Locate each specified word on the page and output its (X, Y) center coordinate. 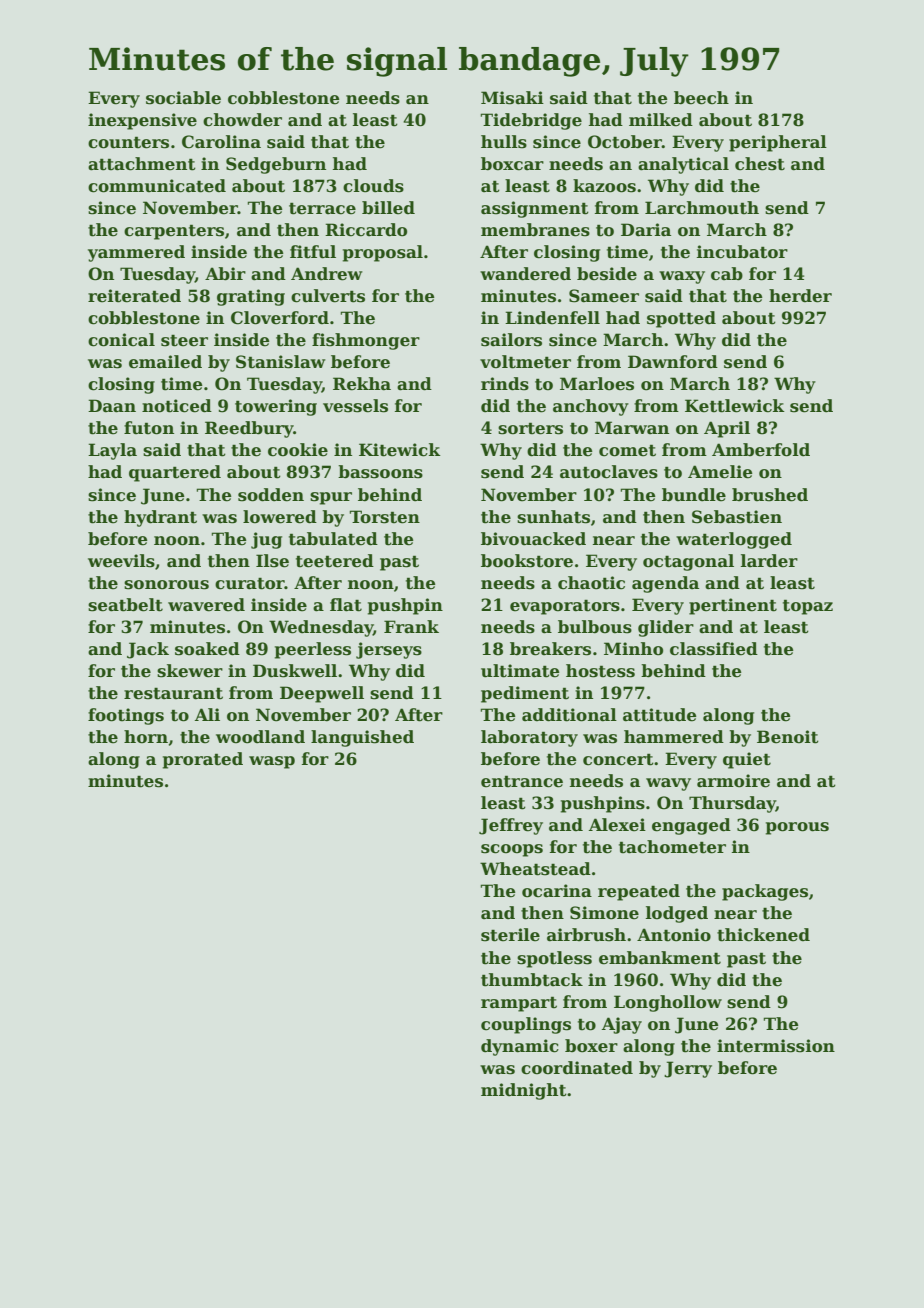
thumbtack (532, 980)
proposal (383, 253)
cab (727, 274)
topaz (808, 607)
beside (607, 274)
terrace (322, 208)
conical (121, 340)
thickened (763, 935)
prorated (203, 760)
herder (800, 296)
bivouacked (533, 539)
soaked (207, 649)
